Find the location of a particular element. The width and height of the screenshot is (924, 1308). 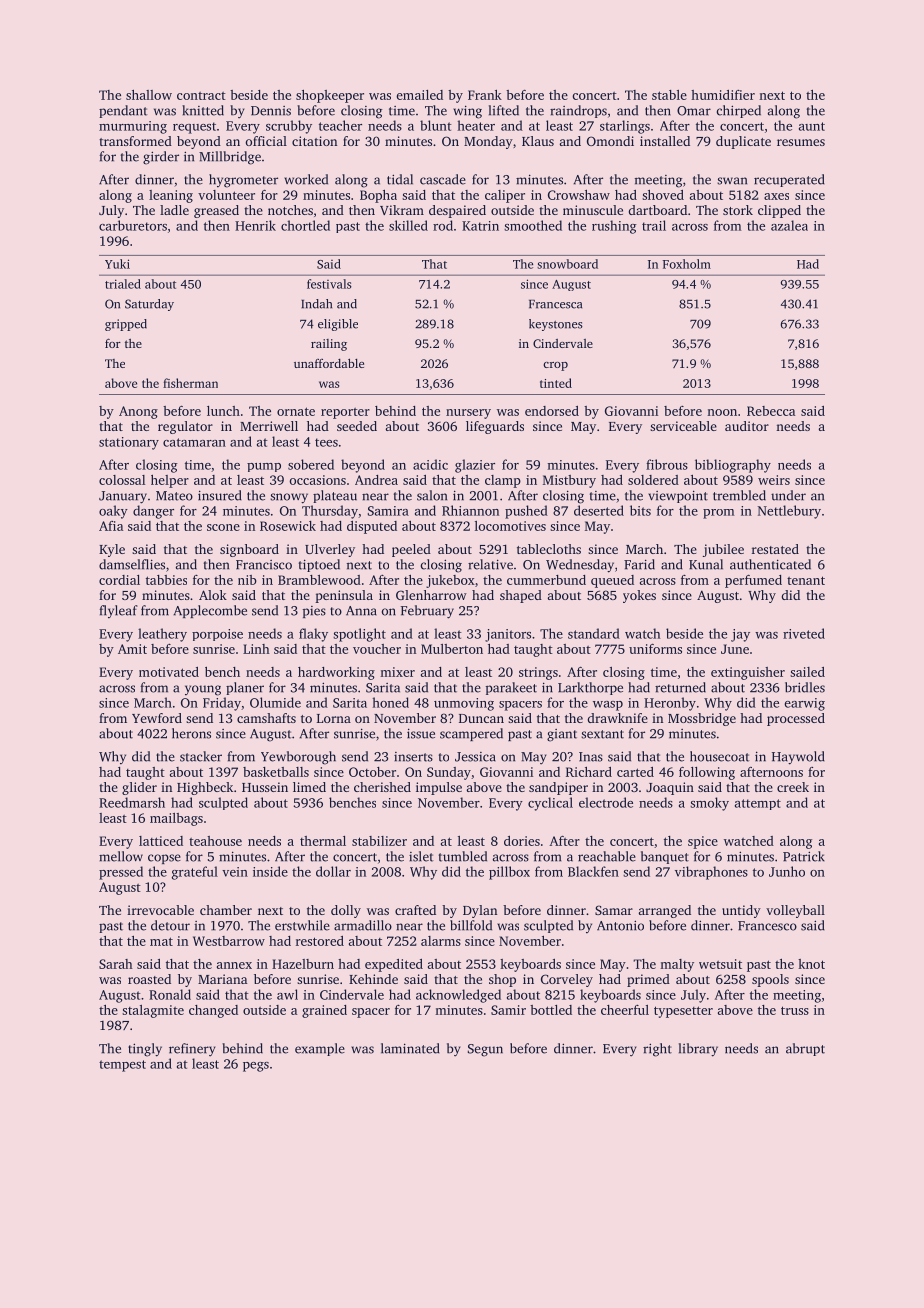

Rebecca is located at coordinates (771, 411).
